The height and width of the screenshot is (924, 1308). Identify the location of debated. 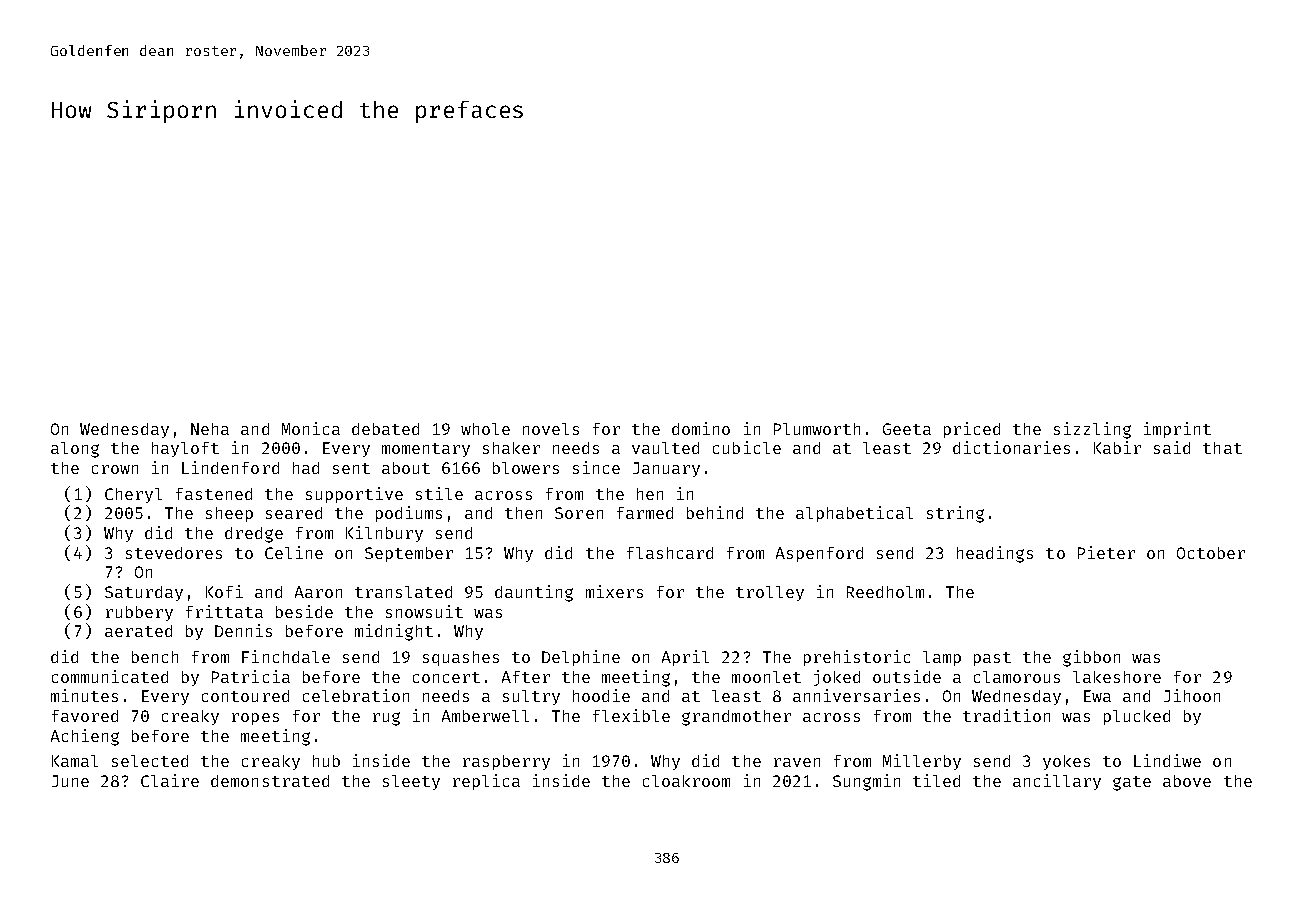
(385, 429).
